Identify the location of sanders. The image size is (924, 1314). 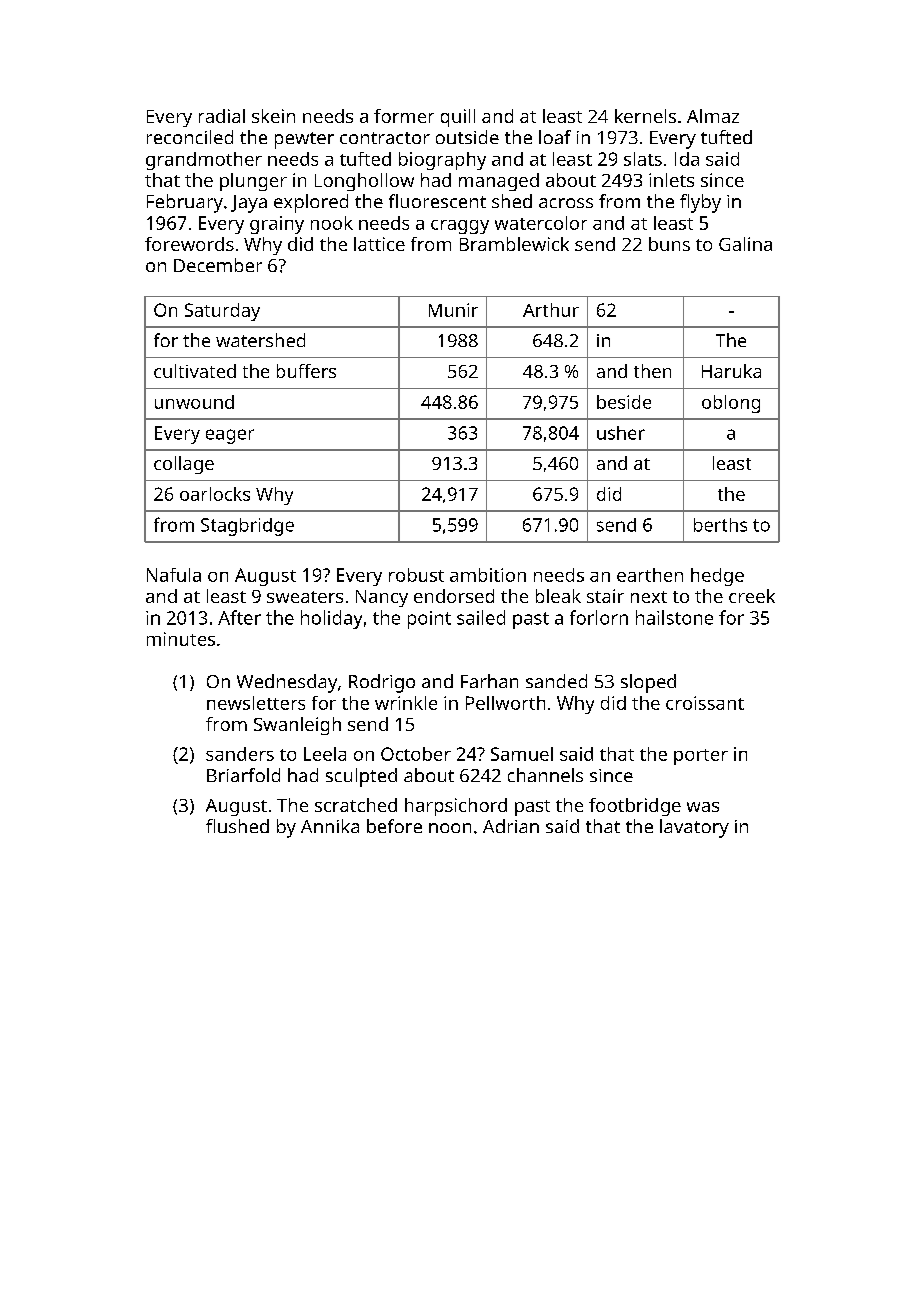
(240, 754).
